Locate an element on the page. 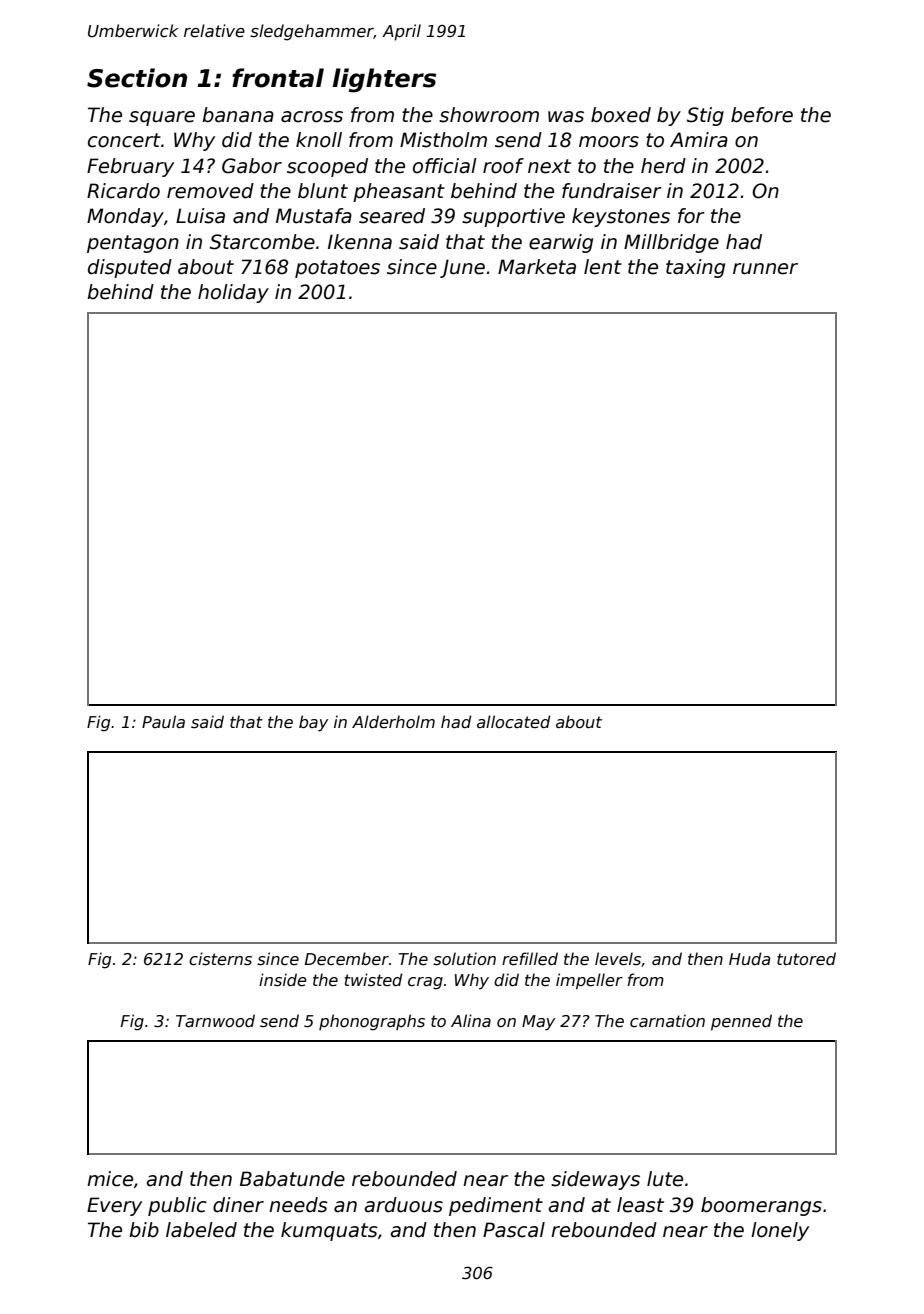 The height and width of the page is (1314, 924). least is located at coordinates (640, 1205).
